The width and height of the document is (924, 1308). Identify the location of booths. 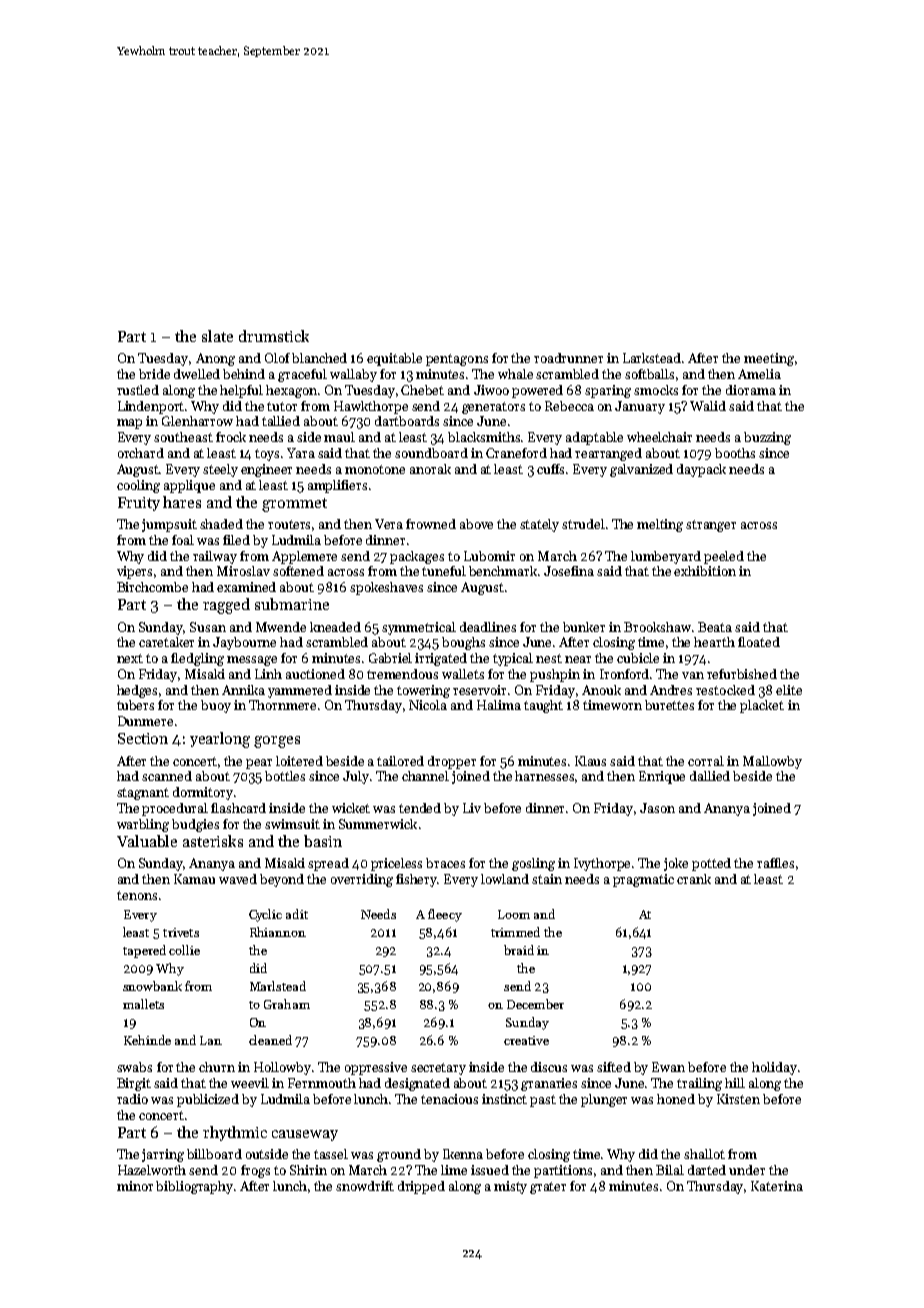
(735, 453).
